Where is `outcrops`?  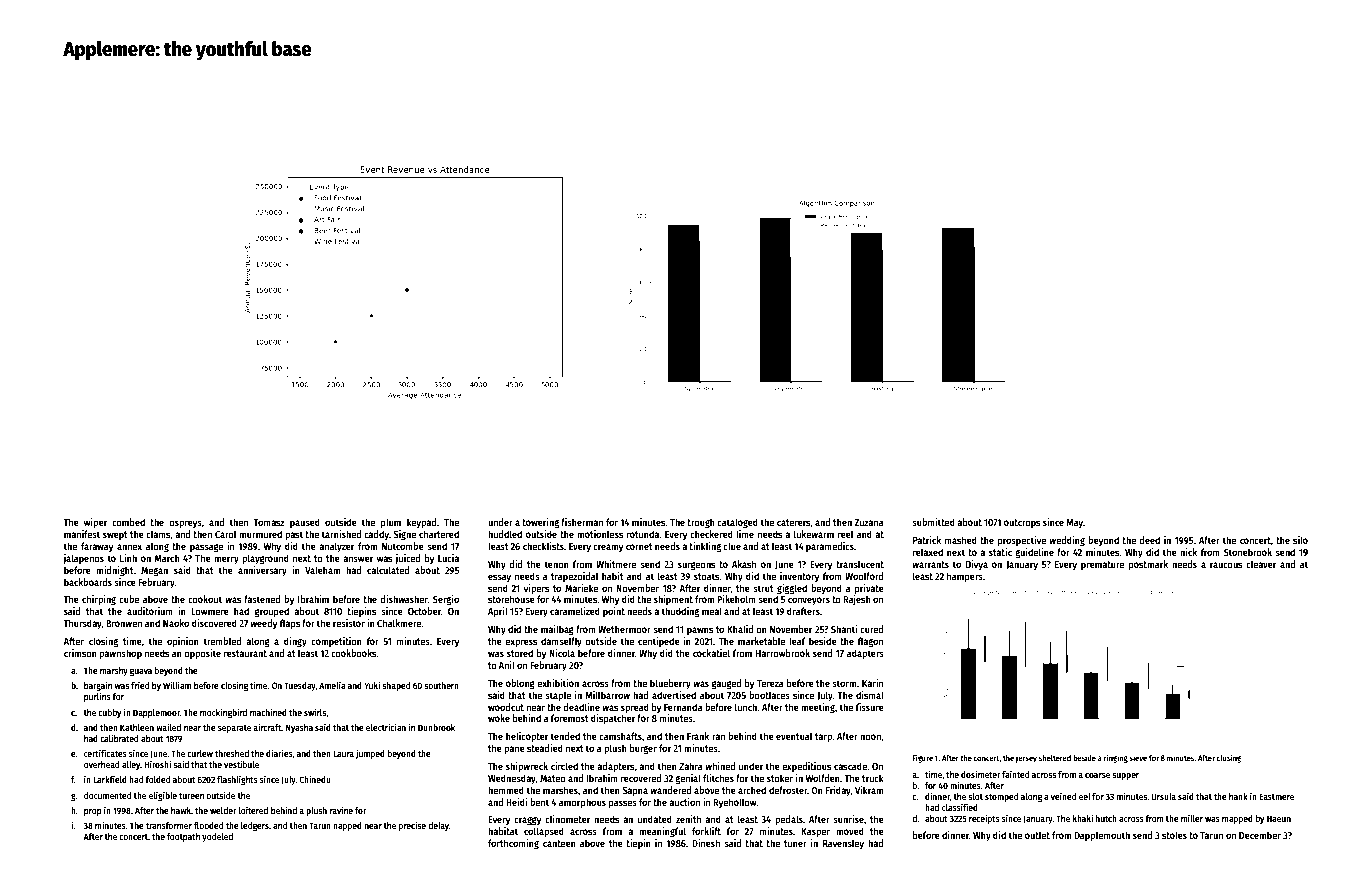
outcrops is located at coordinates (1022, 523).
